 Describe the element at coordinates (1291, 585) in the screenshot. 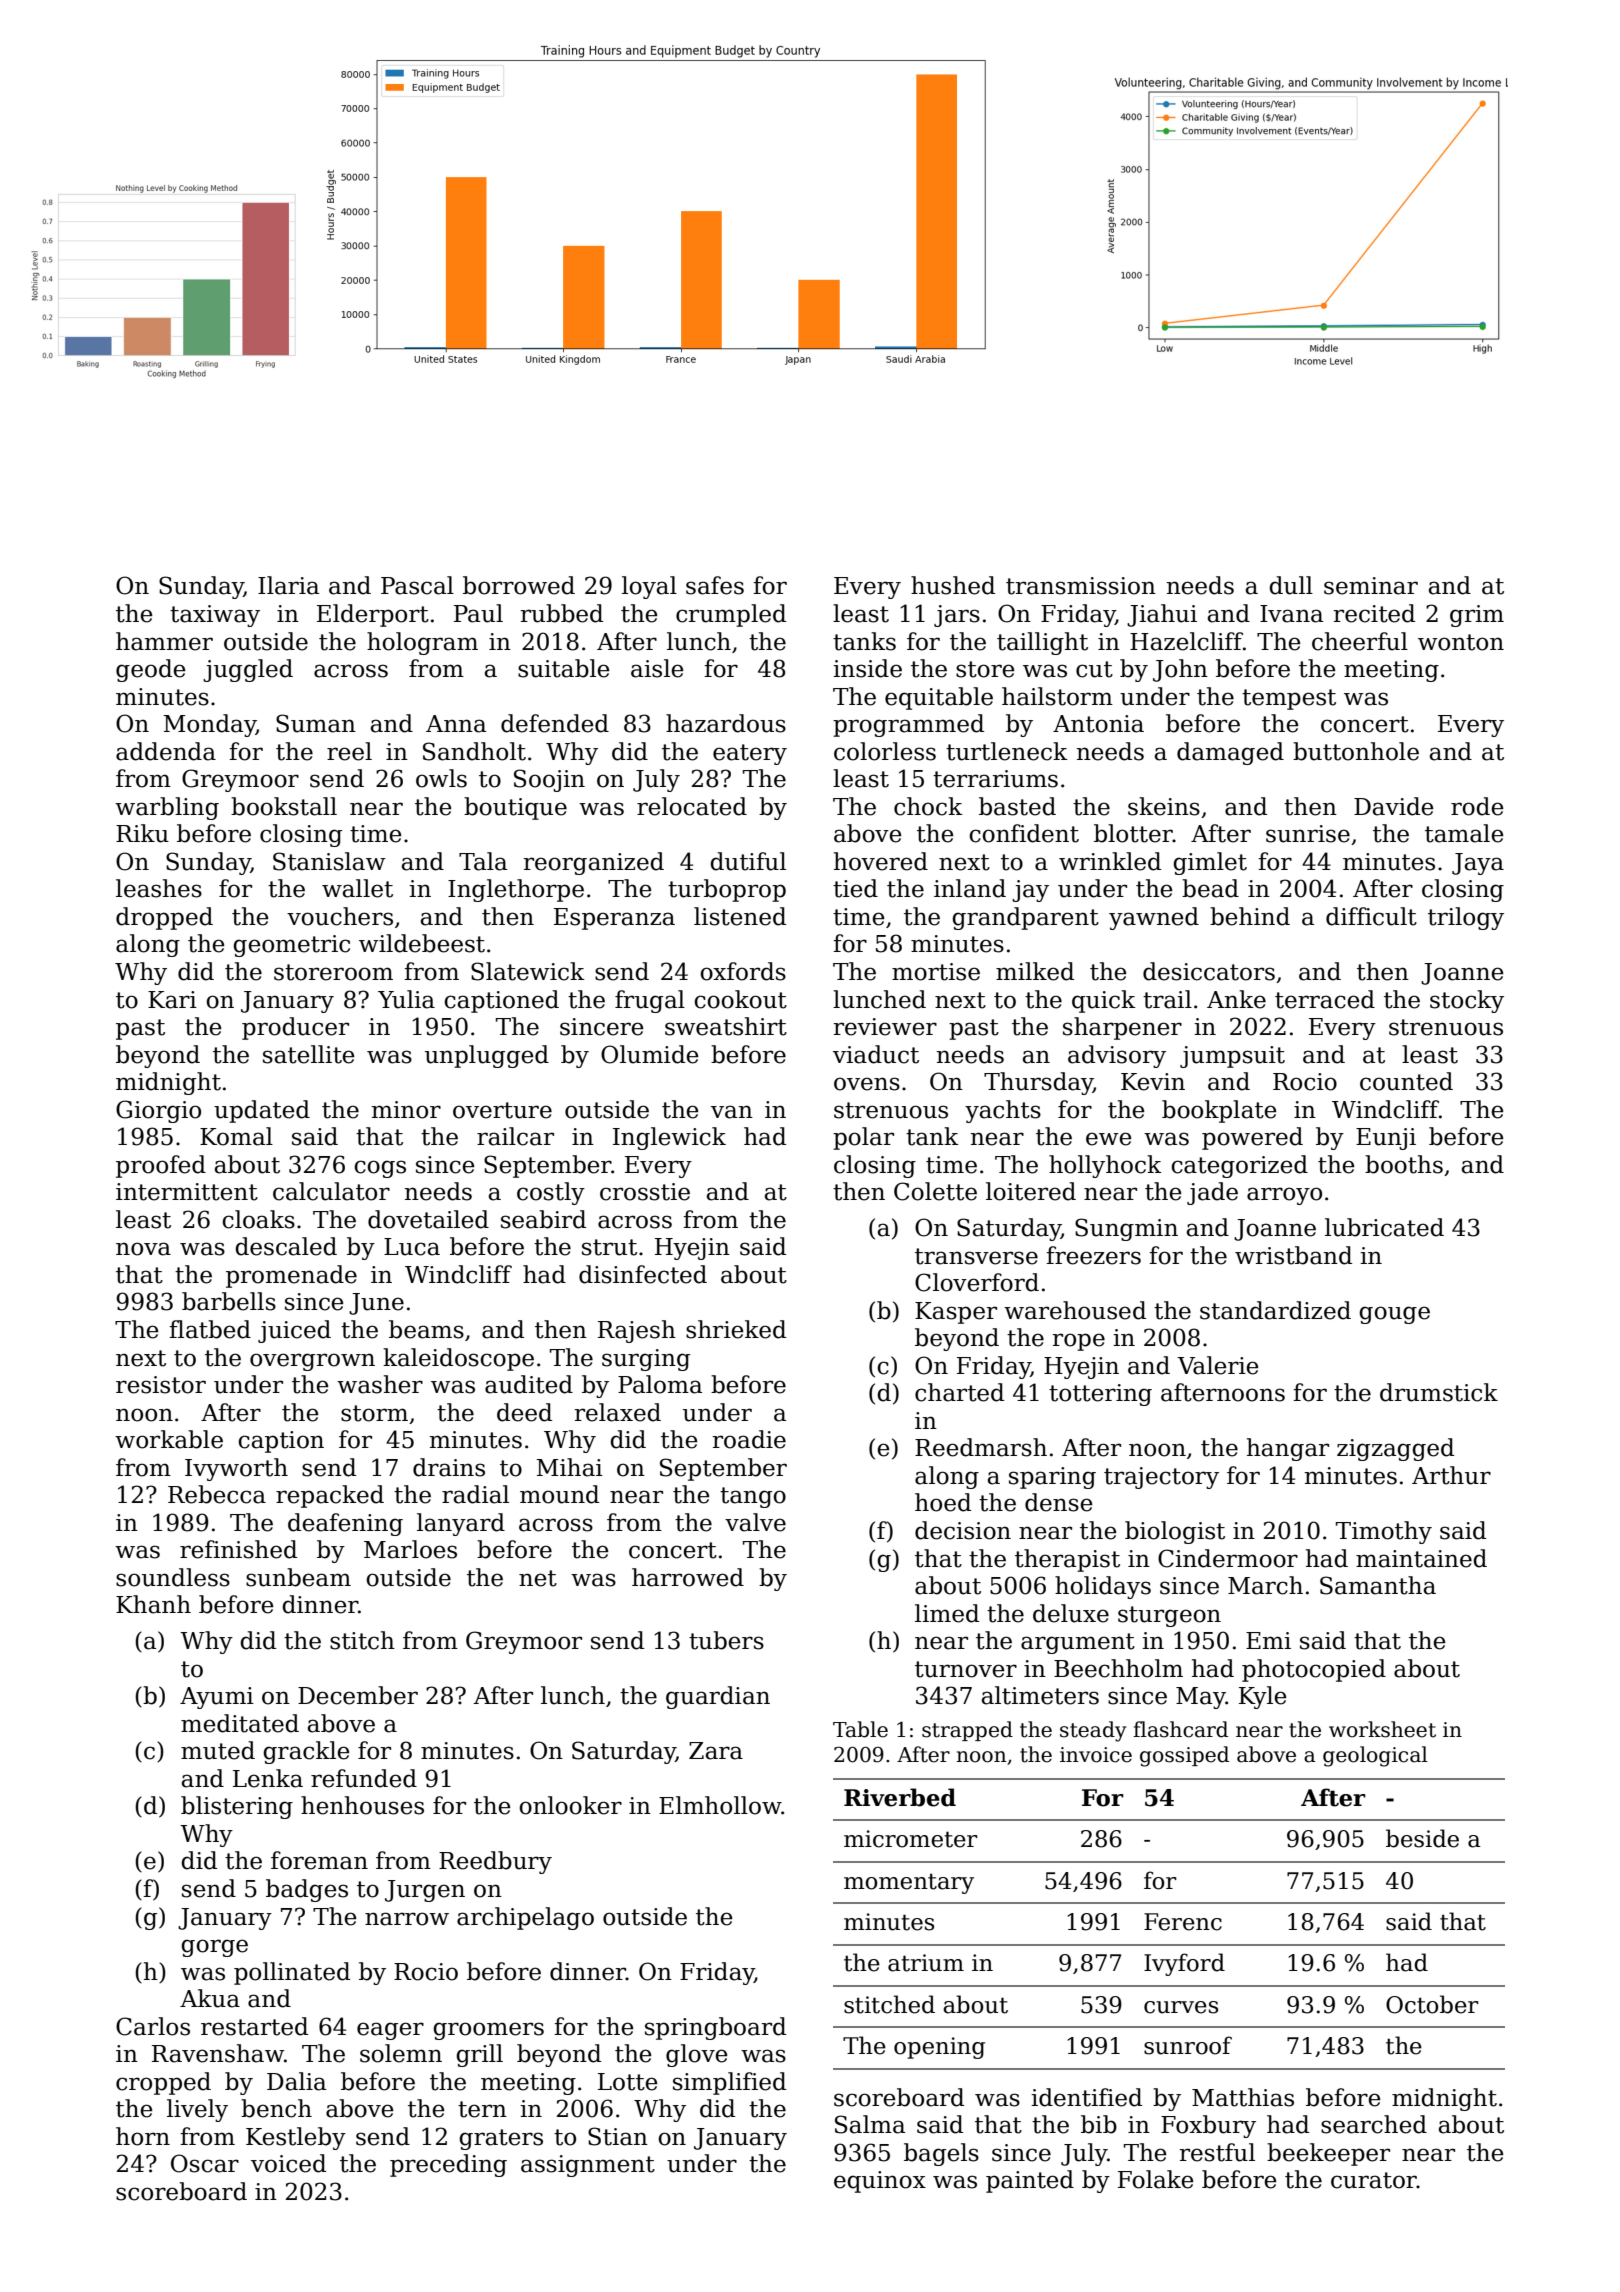

I see `dull` at that location.
